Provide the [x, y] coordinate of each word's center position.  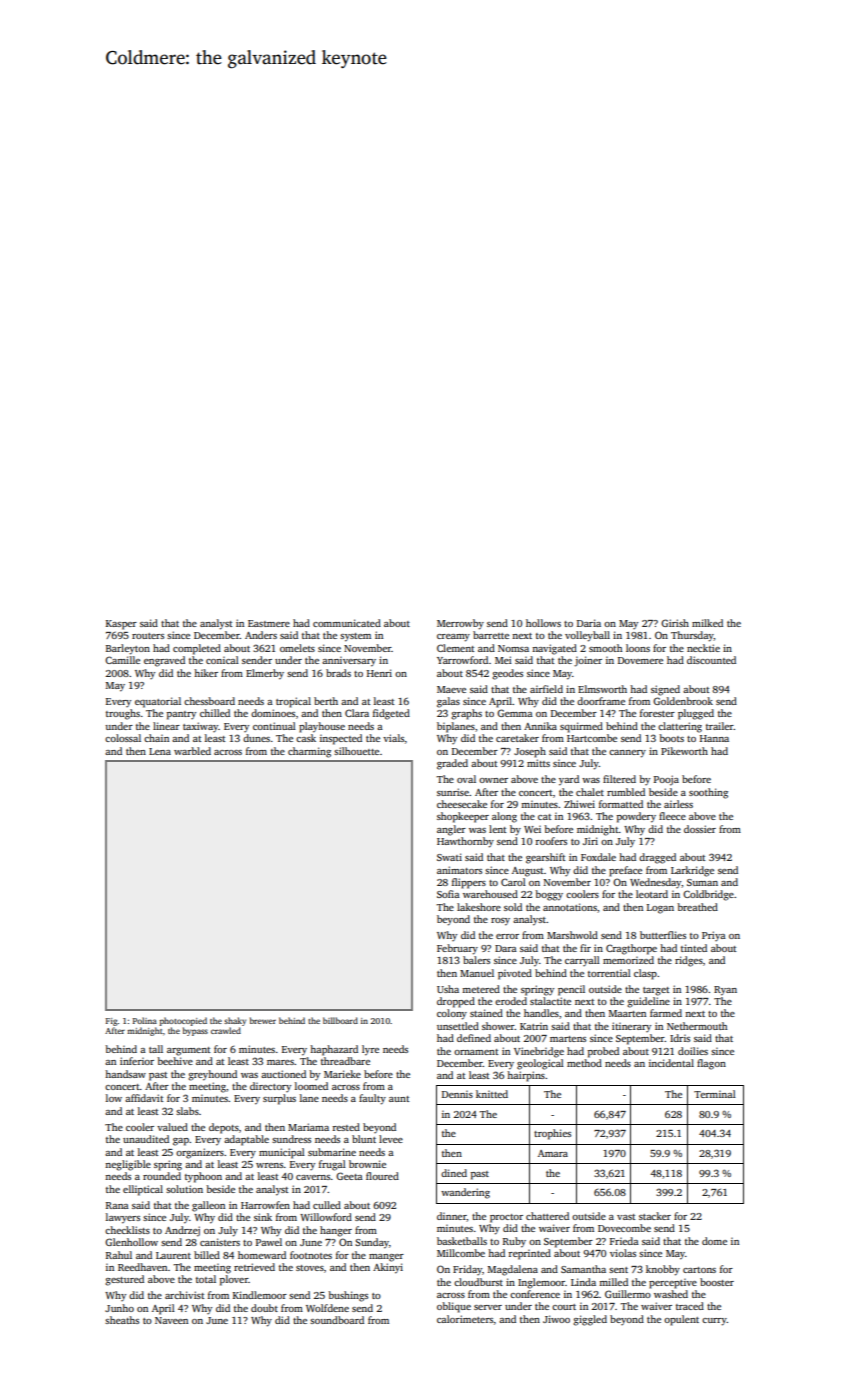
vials [393, 738]
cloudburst [478, 1282]
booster [717, 1282]
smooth [605, 648]
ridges [689, 961]
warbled [192, 751]
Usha [448, 989]
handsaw [125, 1074]
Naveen [171, 1320]
